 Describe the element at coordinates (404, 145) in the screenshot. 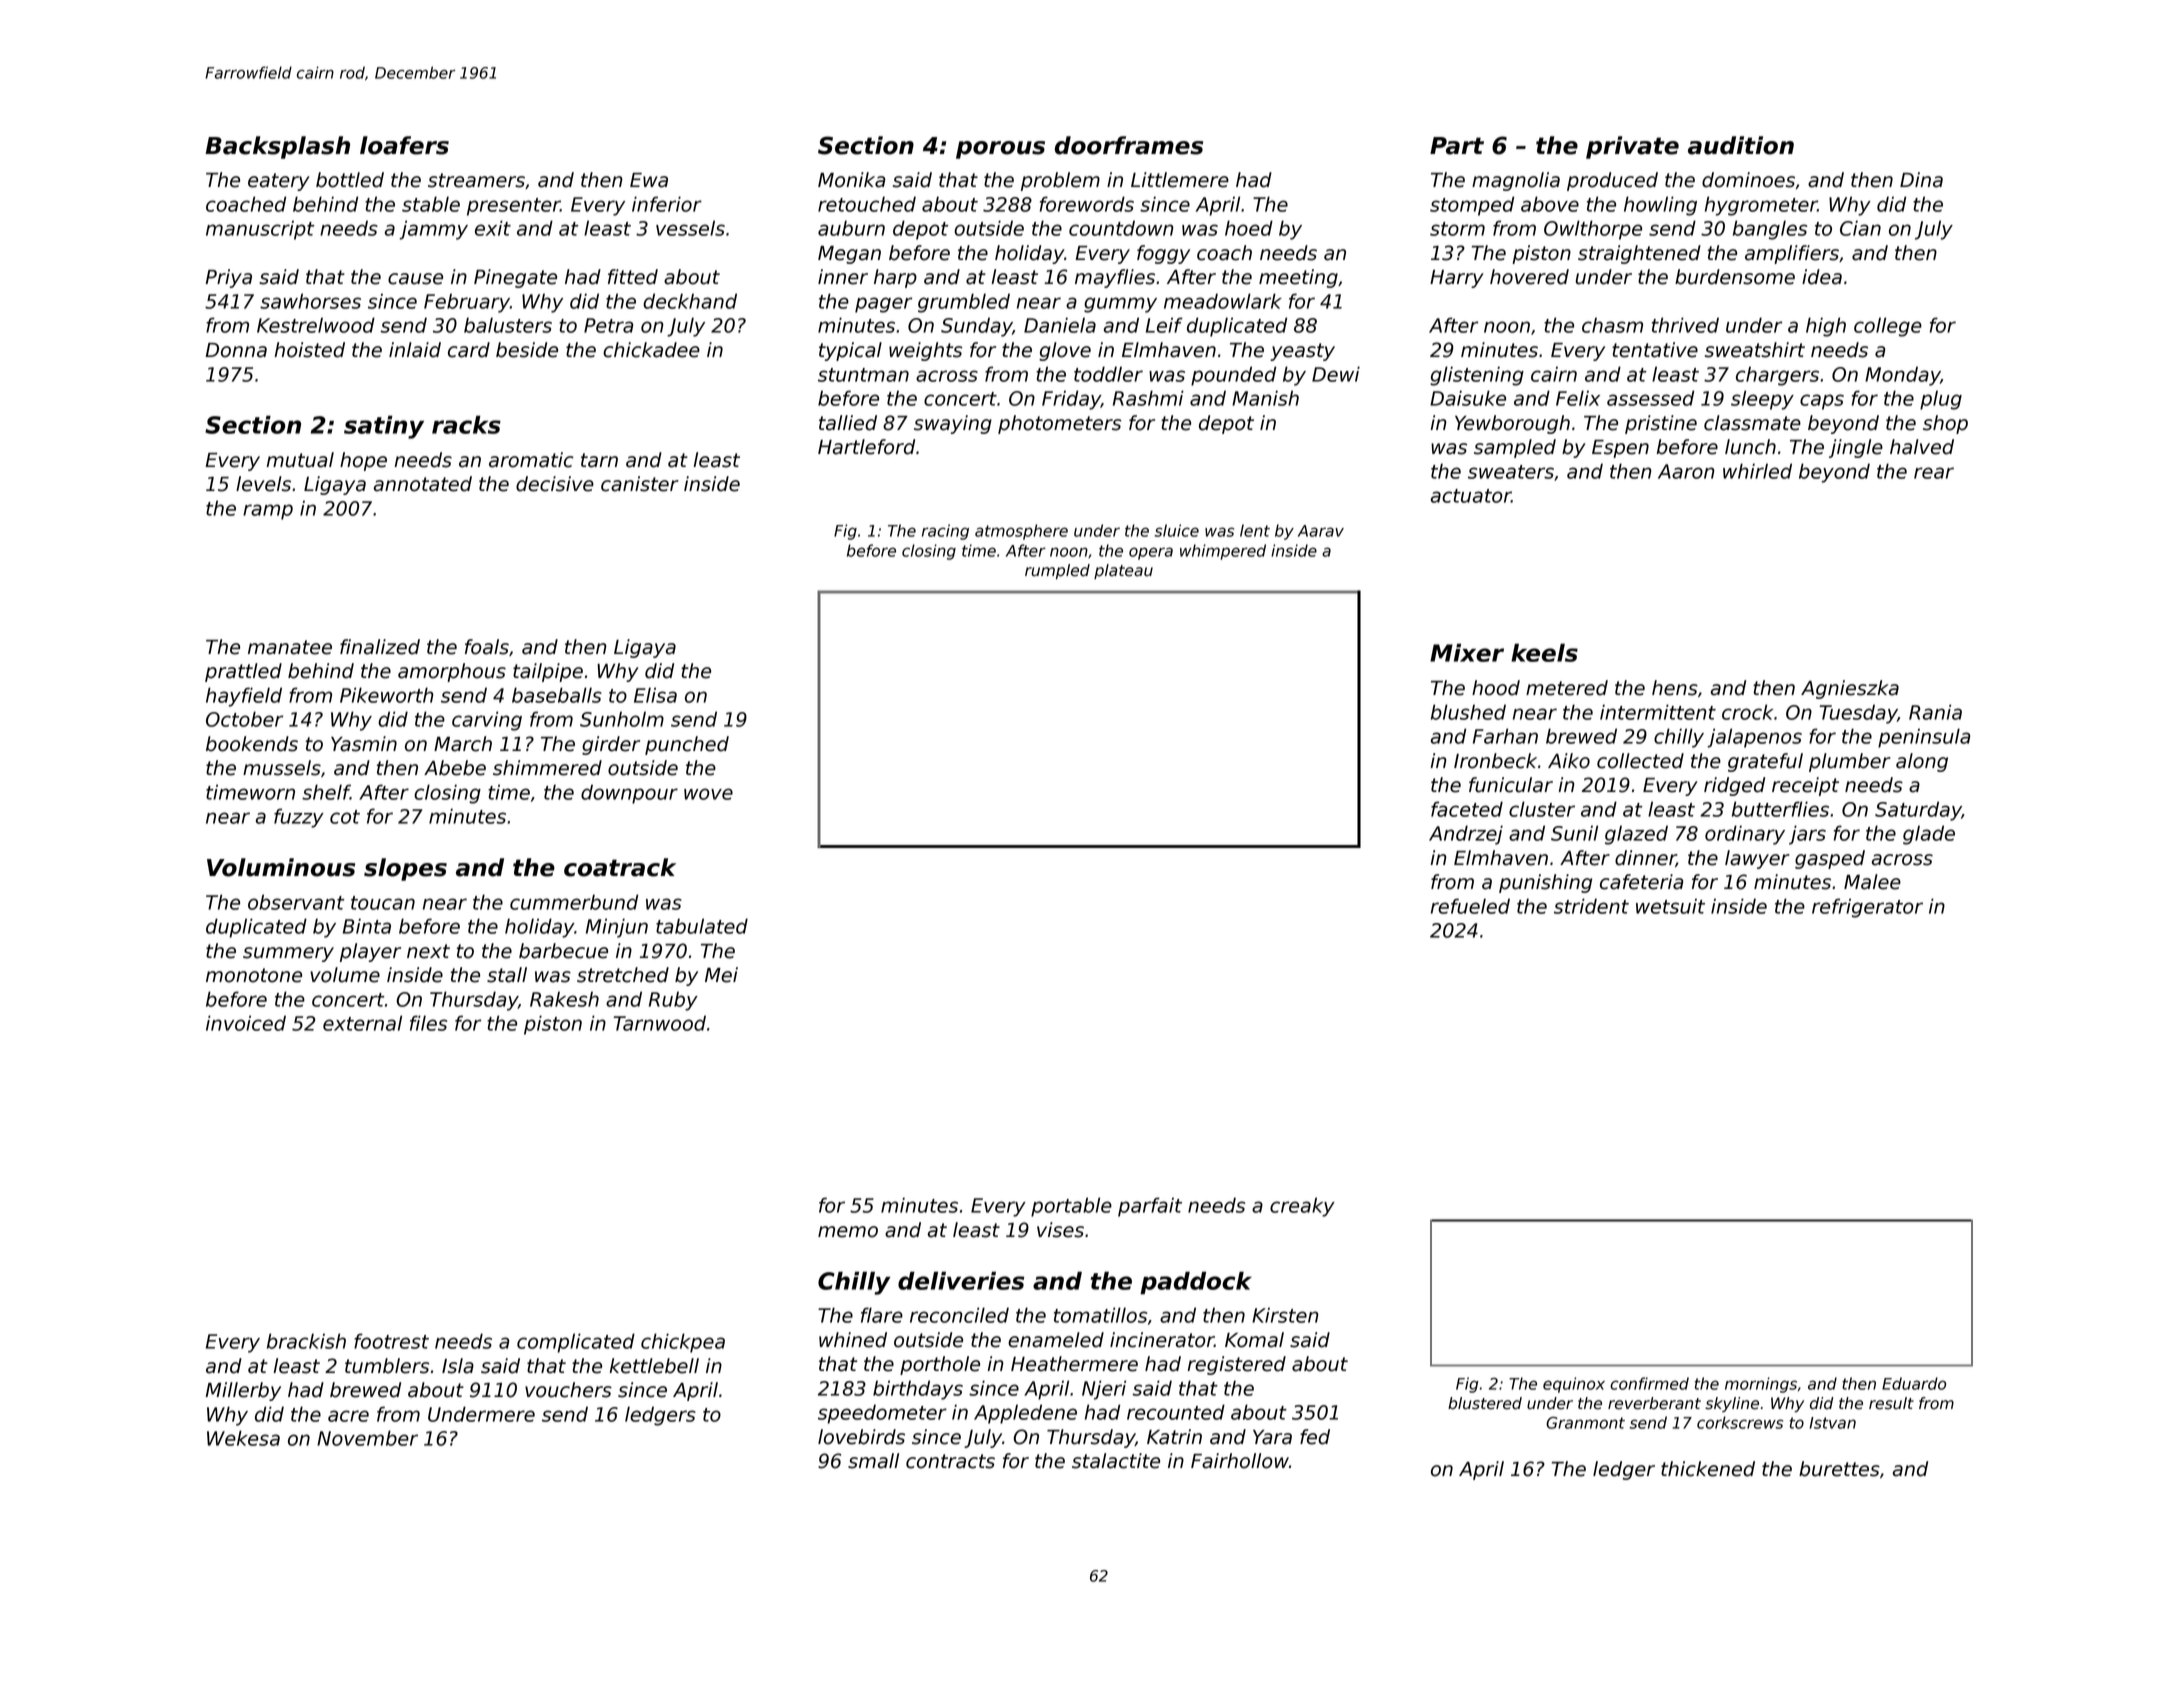

I see `loafers` at that location.
